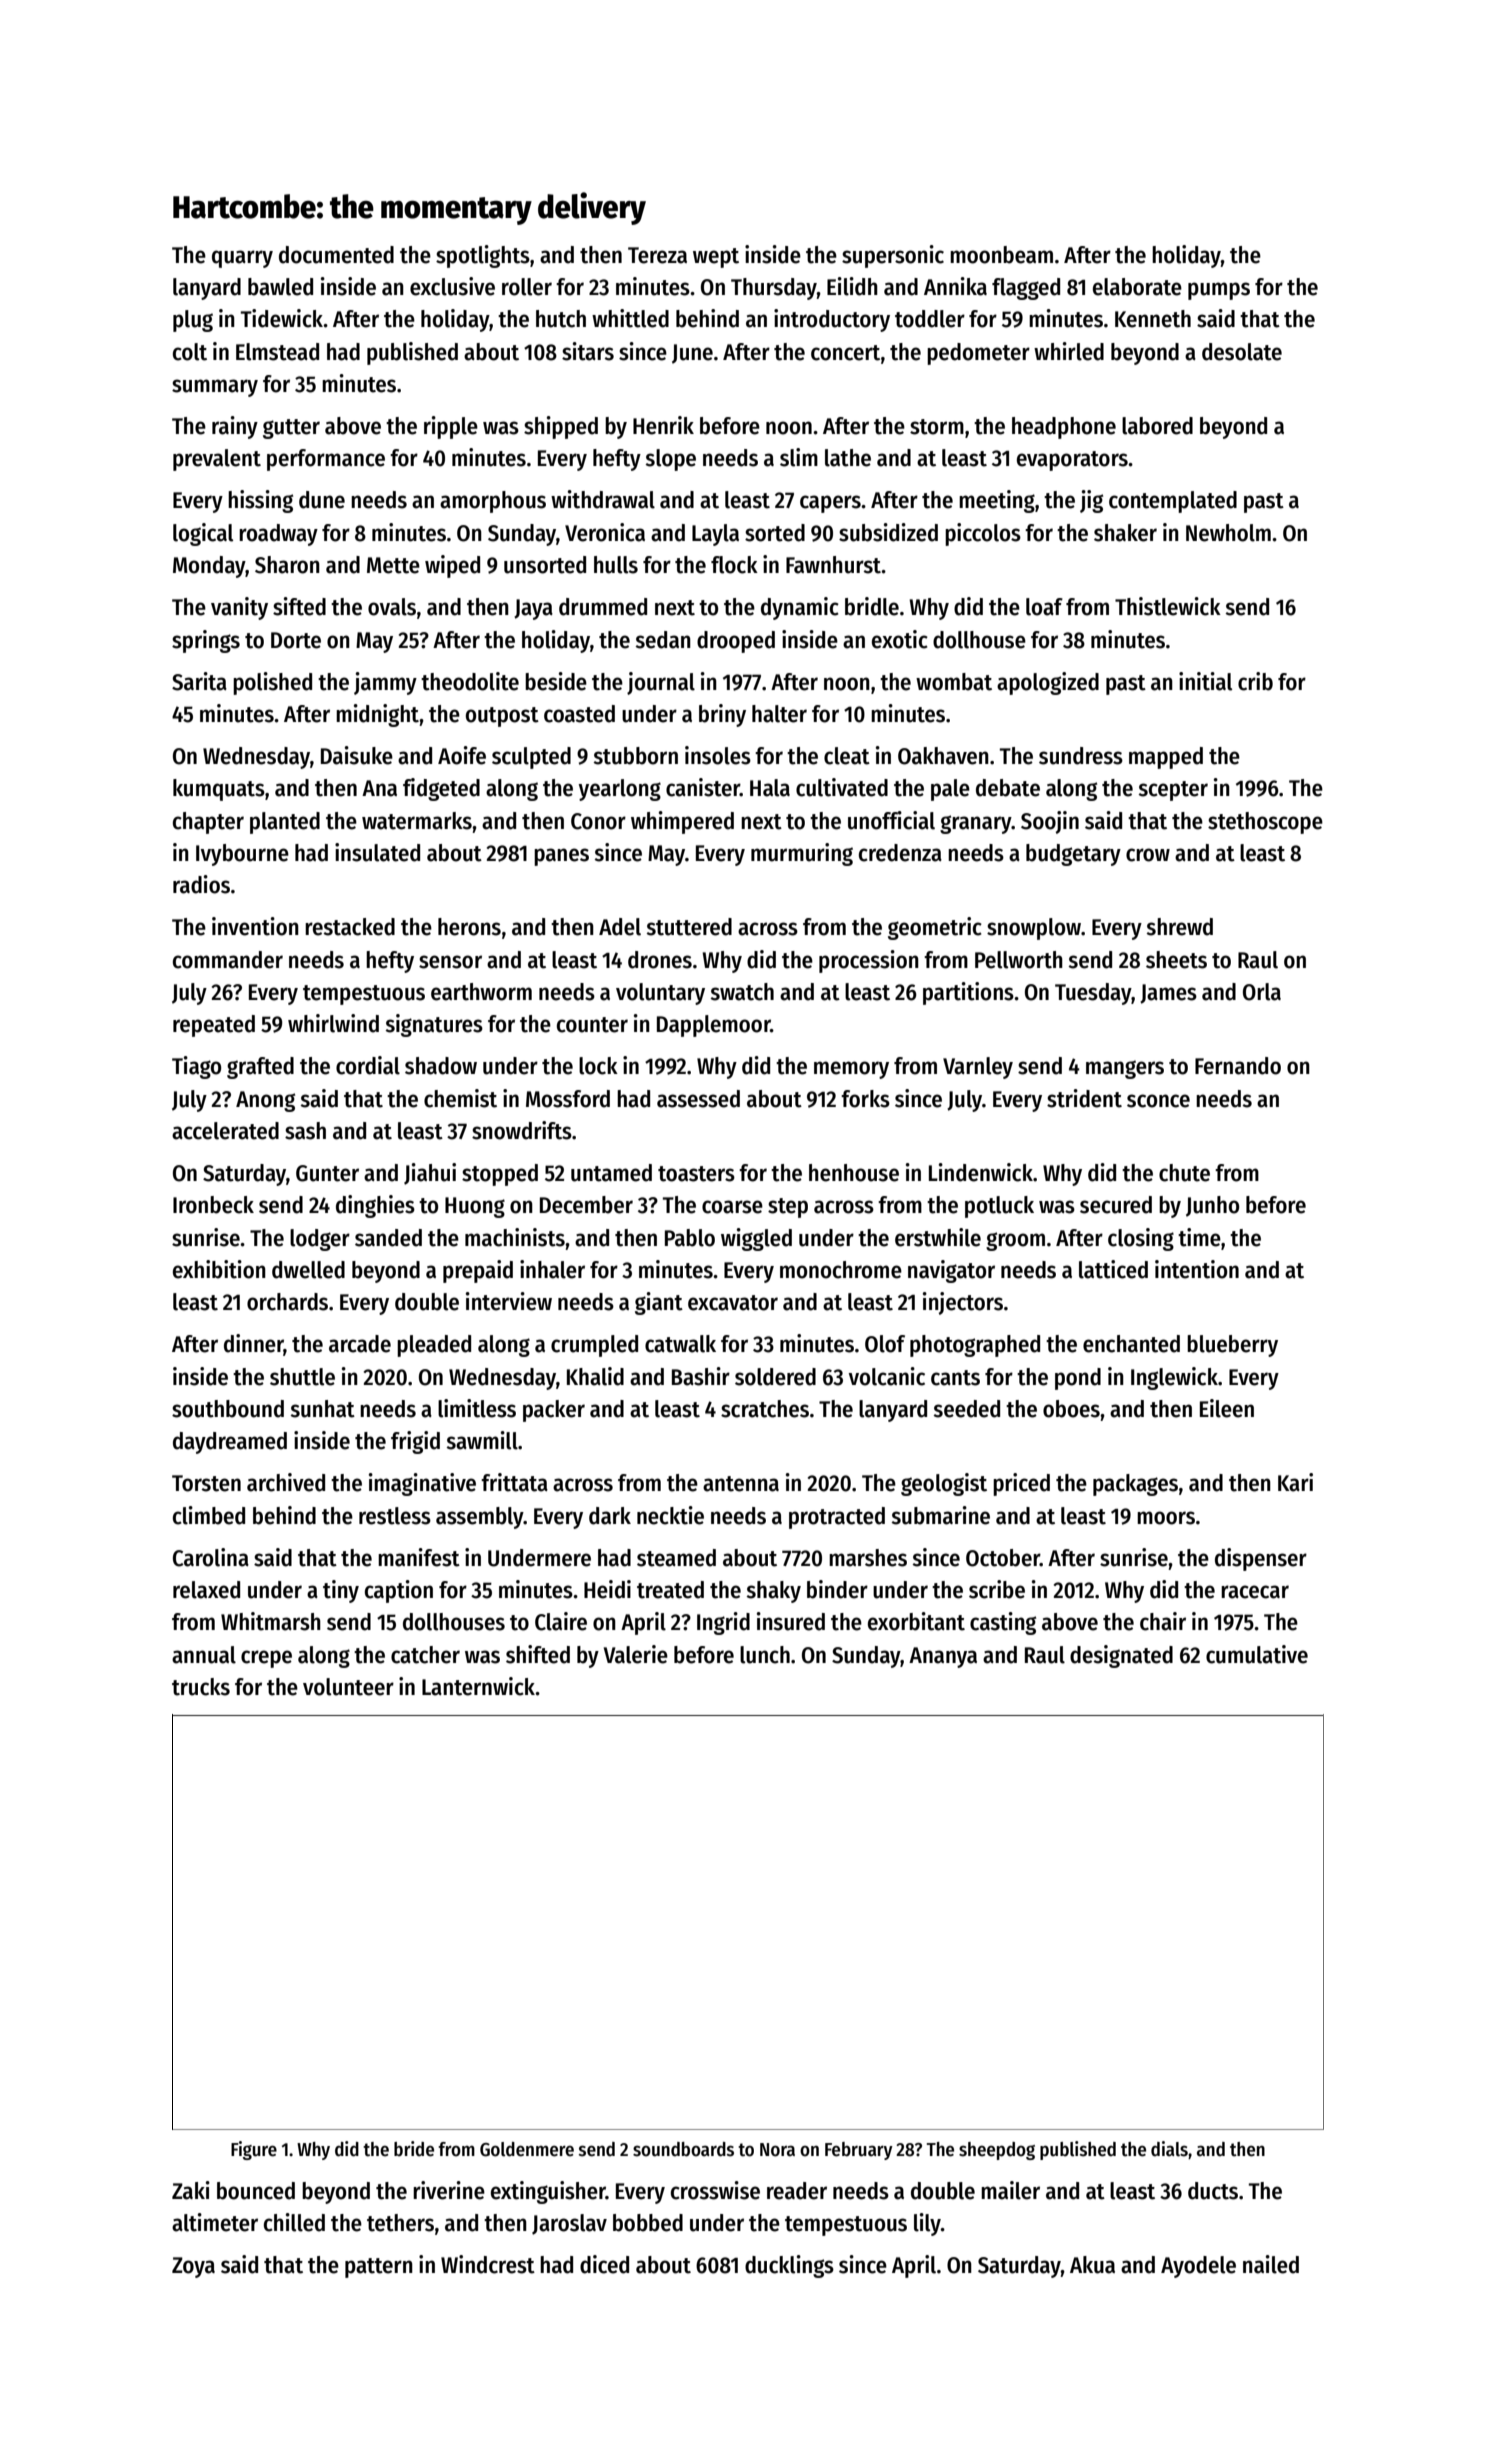  Describe the element at coordinates (1262, 992) in the screenshot. I see `Orla` at that location.
